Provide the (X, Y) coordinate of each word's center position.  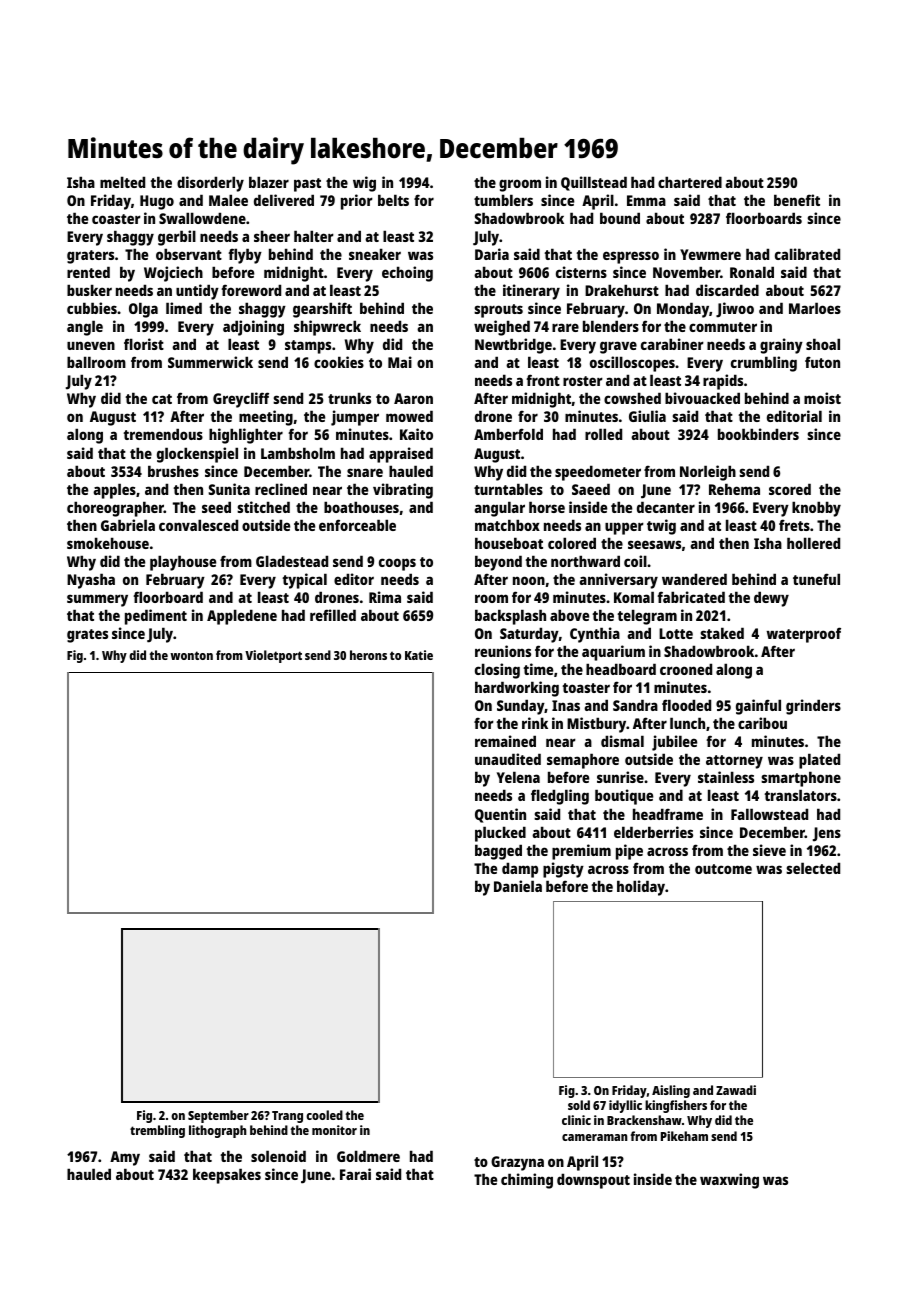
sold (579, 1105)
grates (87, 636)
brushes (173, 471)
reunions (503, 651)
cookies (339, 362)
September (218, 1116)
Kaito (416, 434)
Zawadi (736, 1090)
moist (822, 398)
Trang (287, 1117)
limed (184, 308)
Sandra (635, 705)
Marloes (815, 308)
